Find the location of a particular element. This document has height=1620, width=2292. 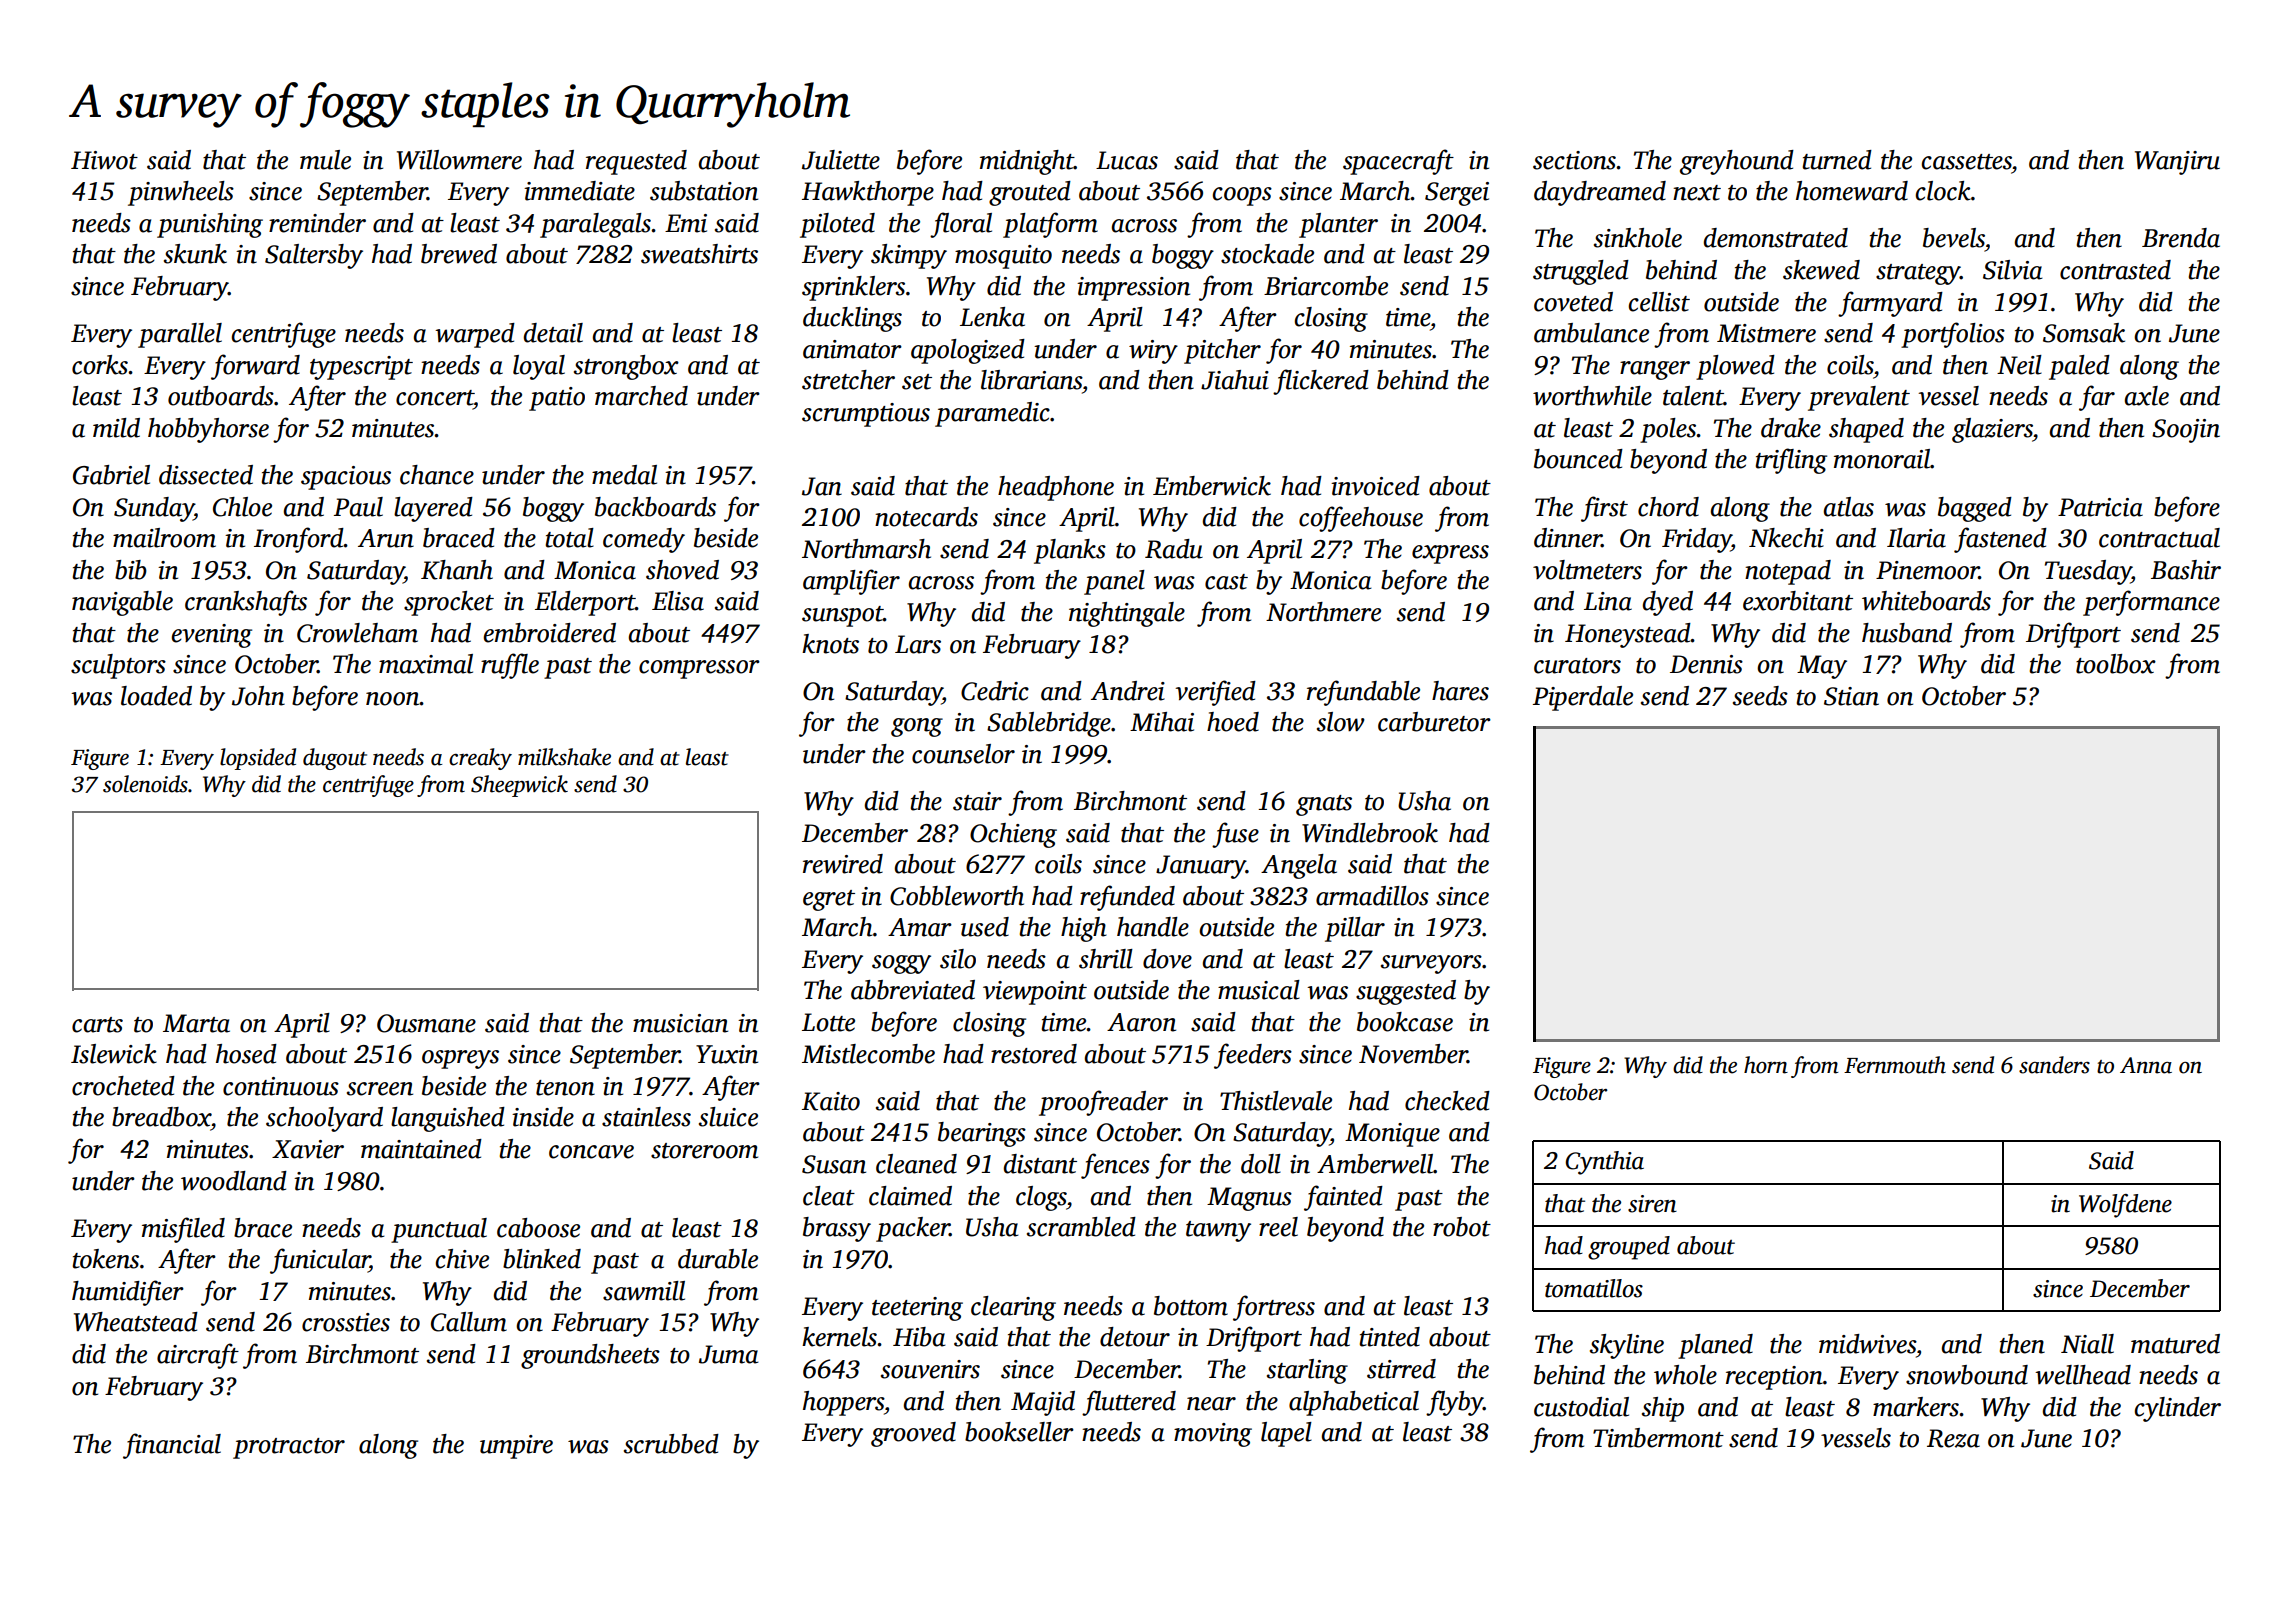

mule is located at coordinates (325, 160).
